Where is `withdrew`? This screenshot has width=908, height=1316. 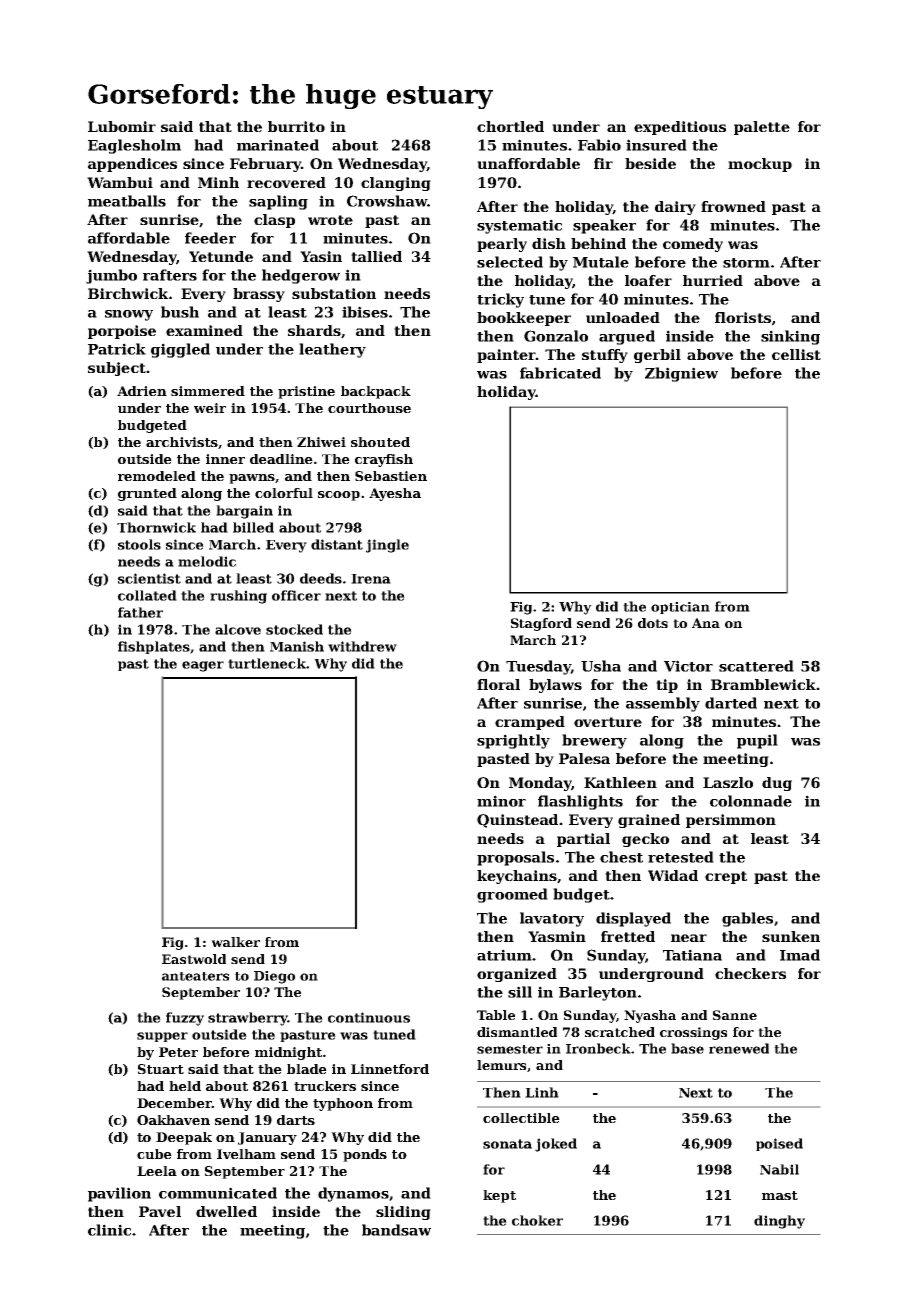 withdrew is located at coordinates (362, 646).
